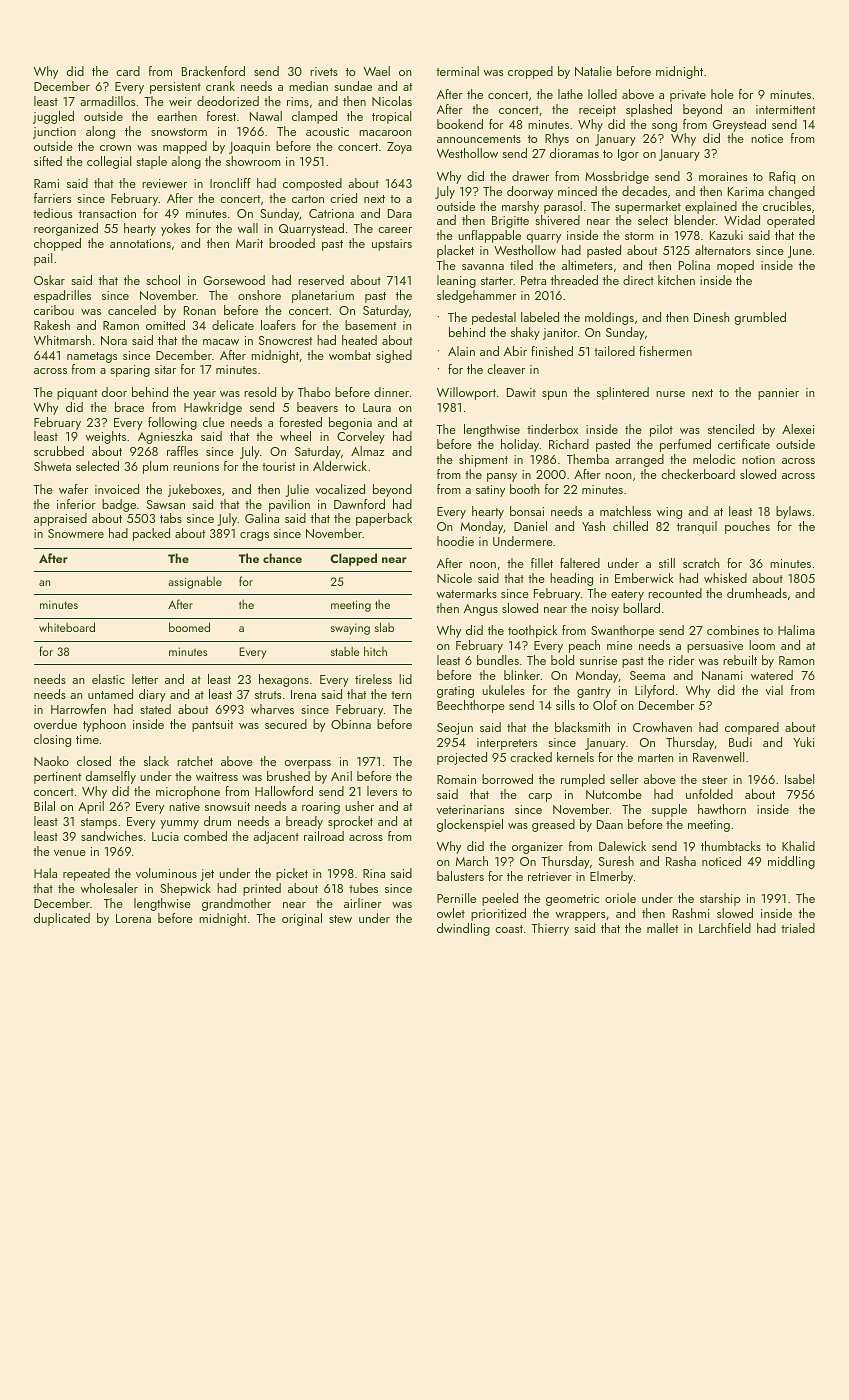 This screenshot has height=1400, width=849. Describe the element at coordinates (394, 356) in the screenshot. I see `sighed` at that location.
